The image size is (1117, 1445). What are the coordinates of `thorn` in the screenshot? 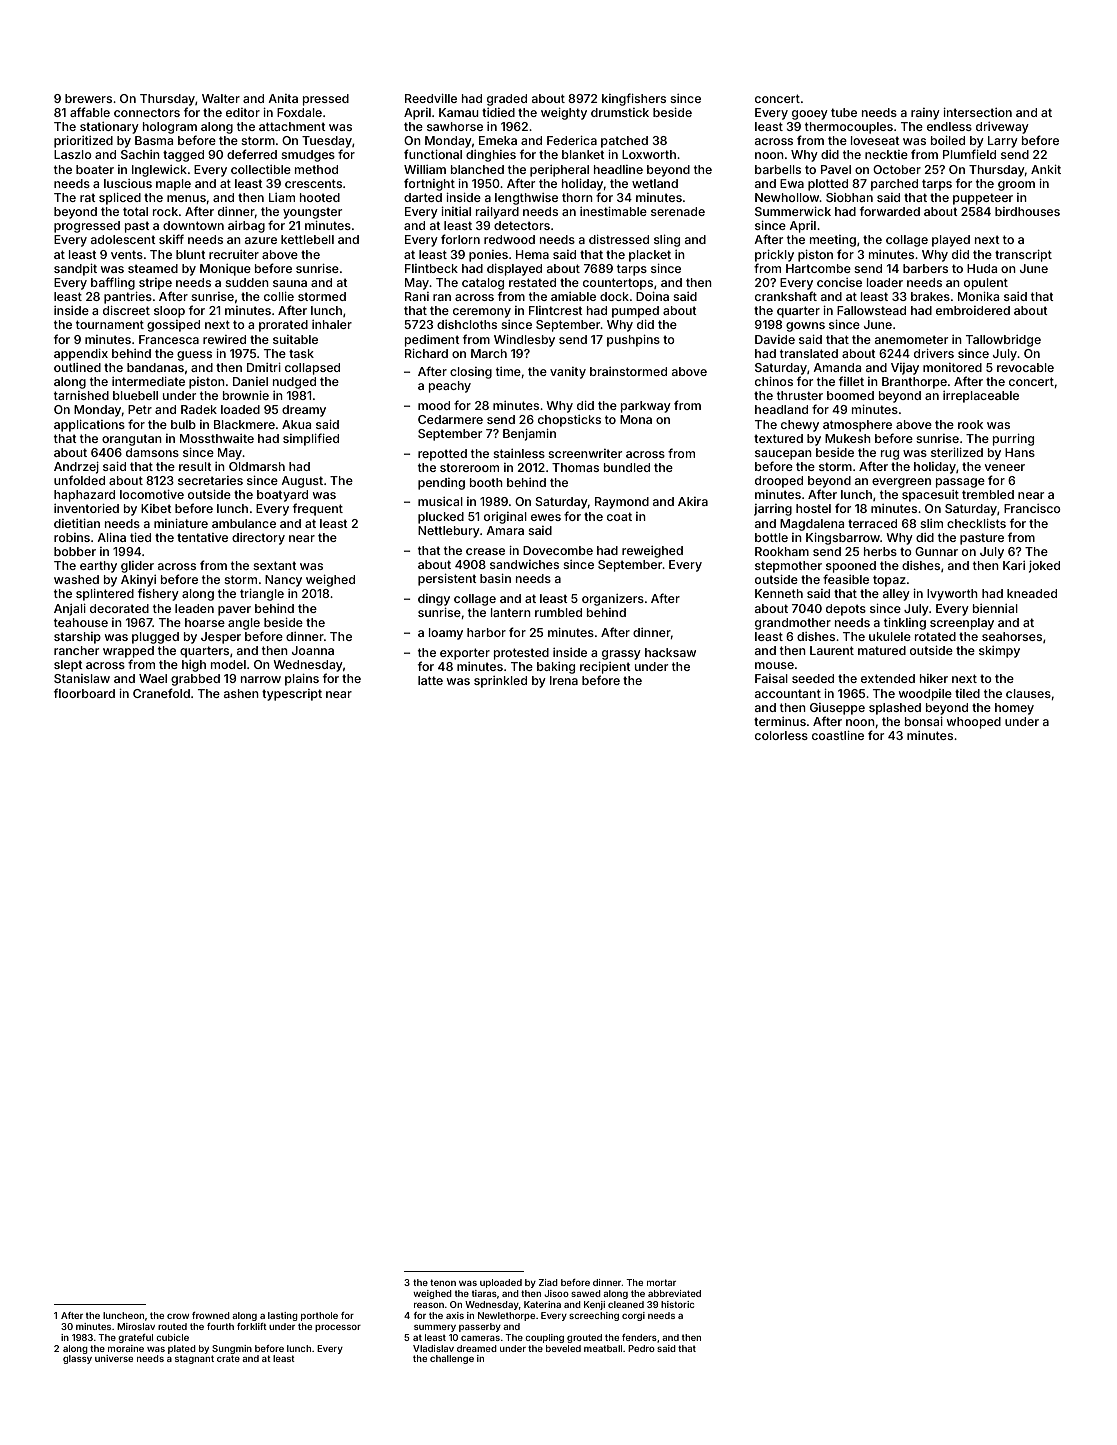 It's located at (577, 197).
